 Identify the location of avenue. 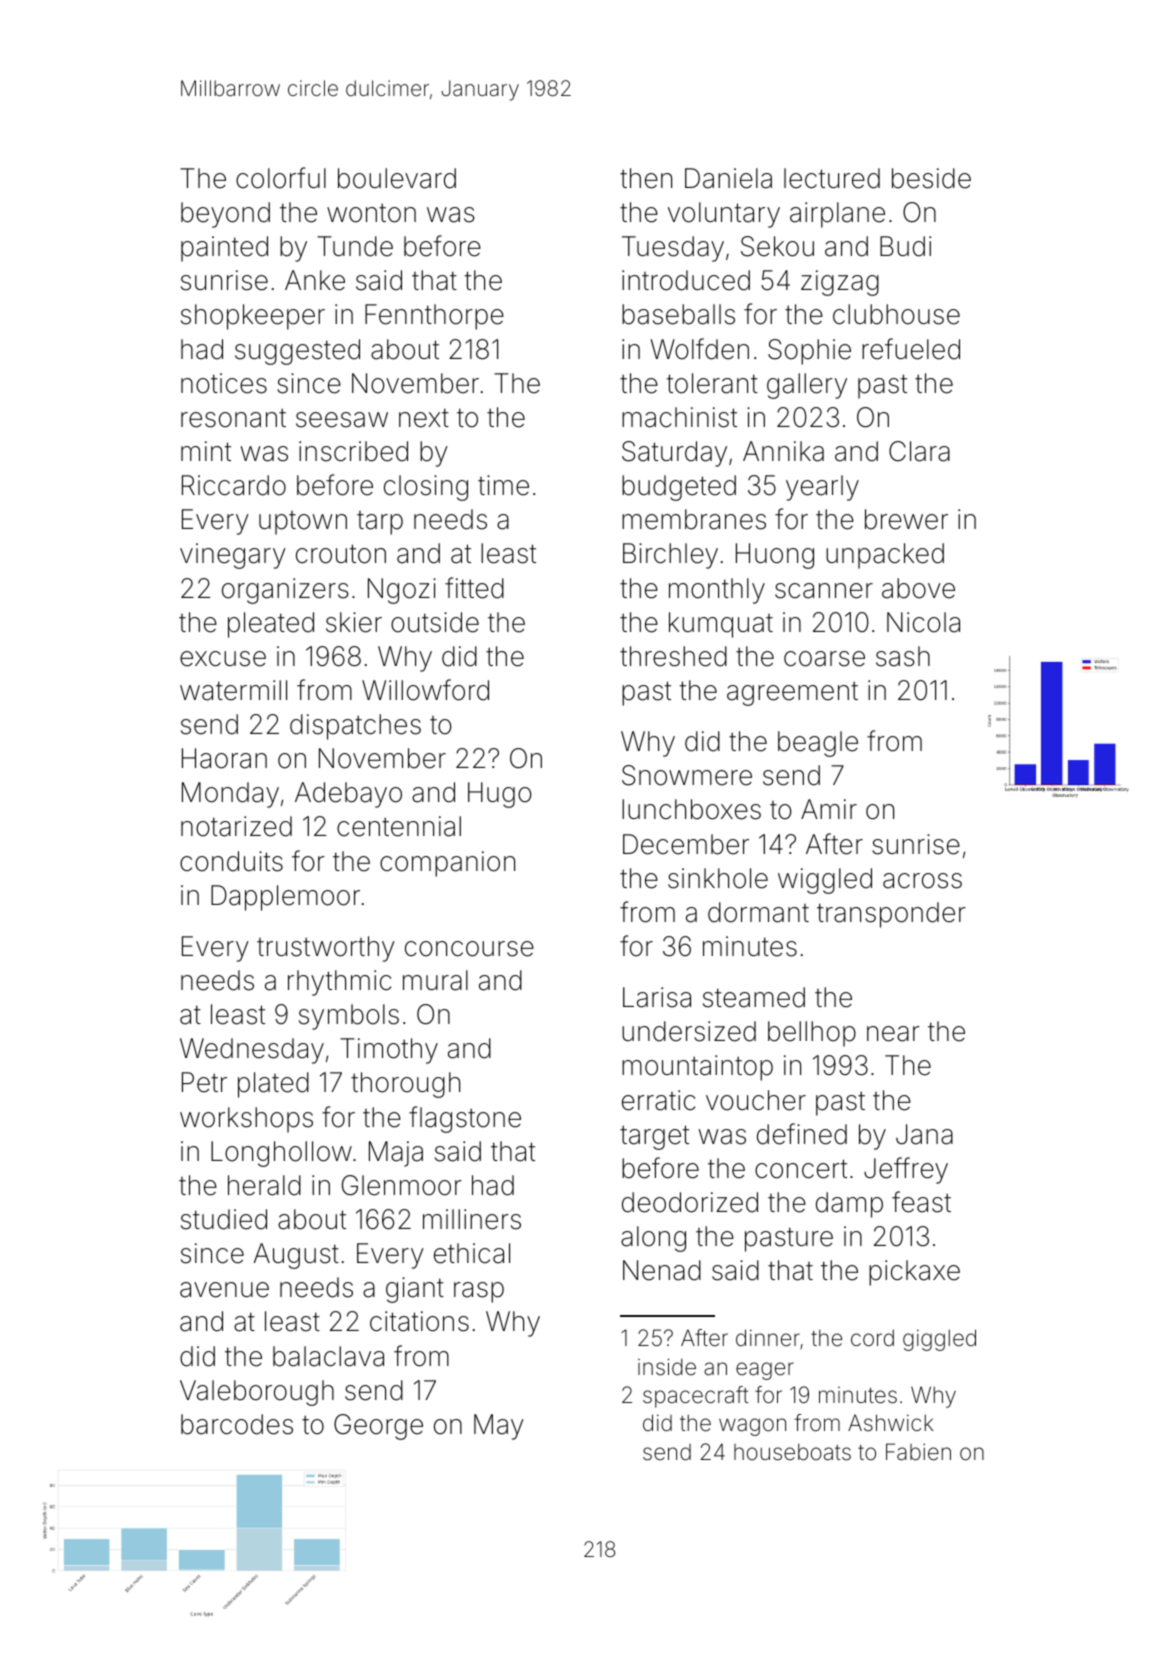
(224, 1290).
